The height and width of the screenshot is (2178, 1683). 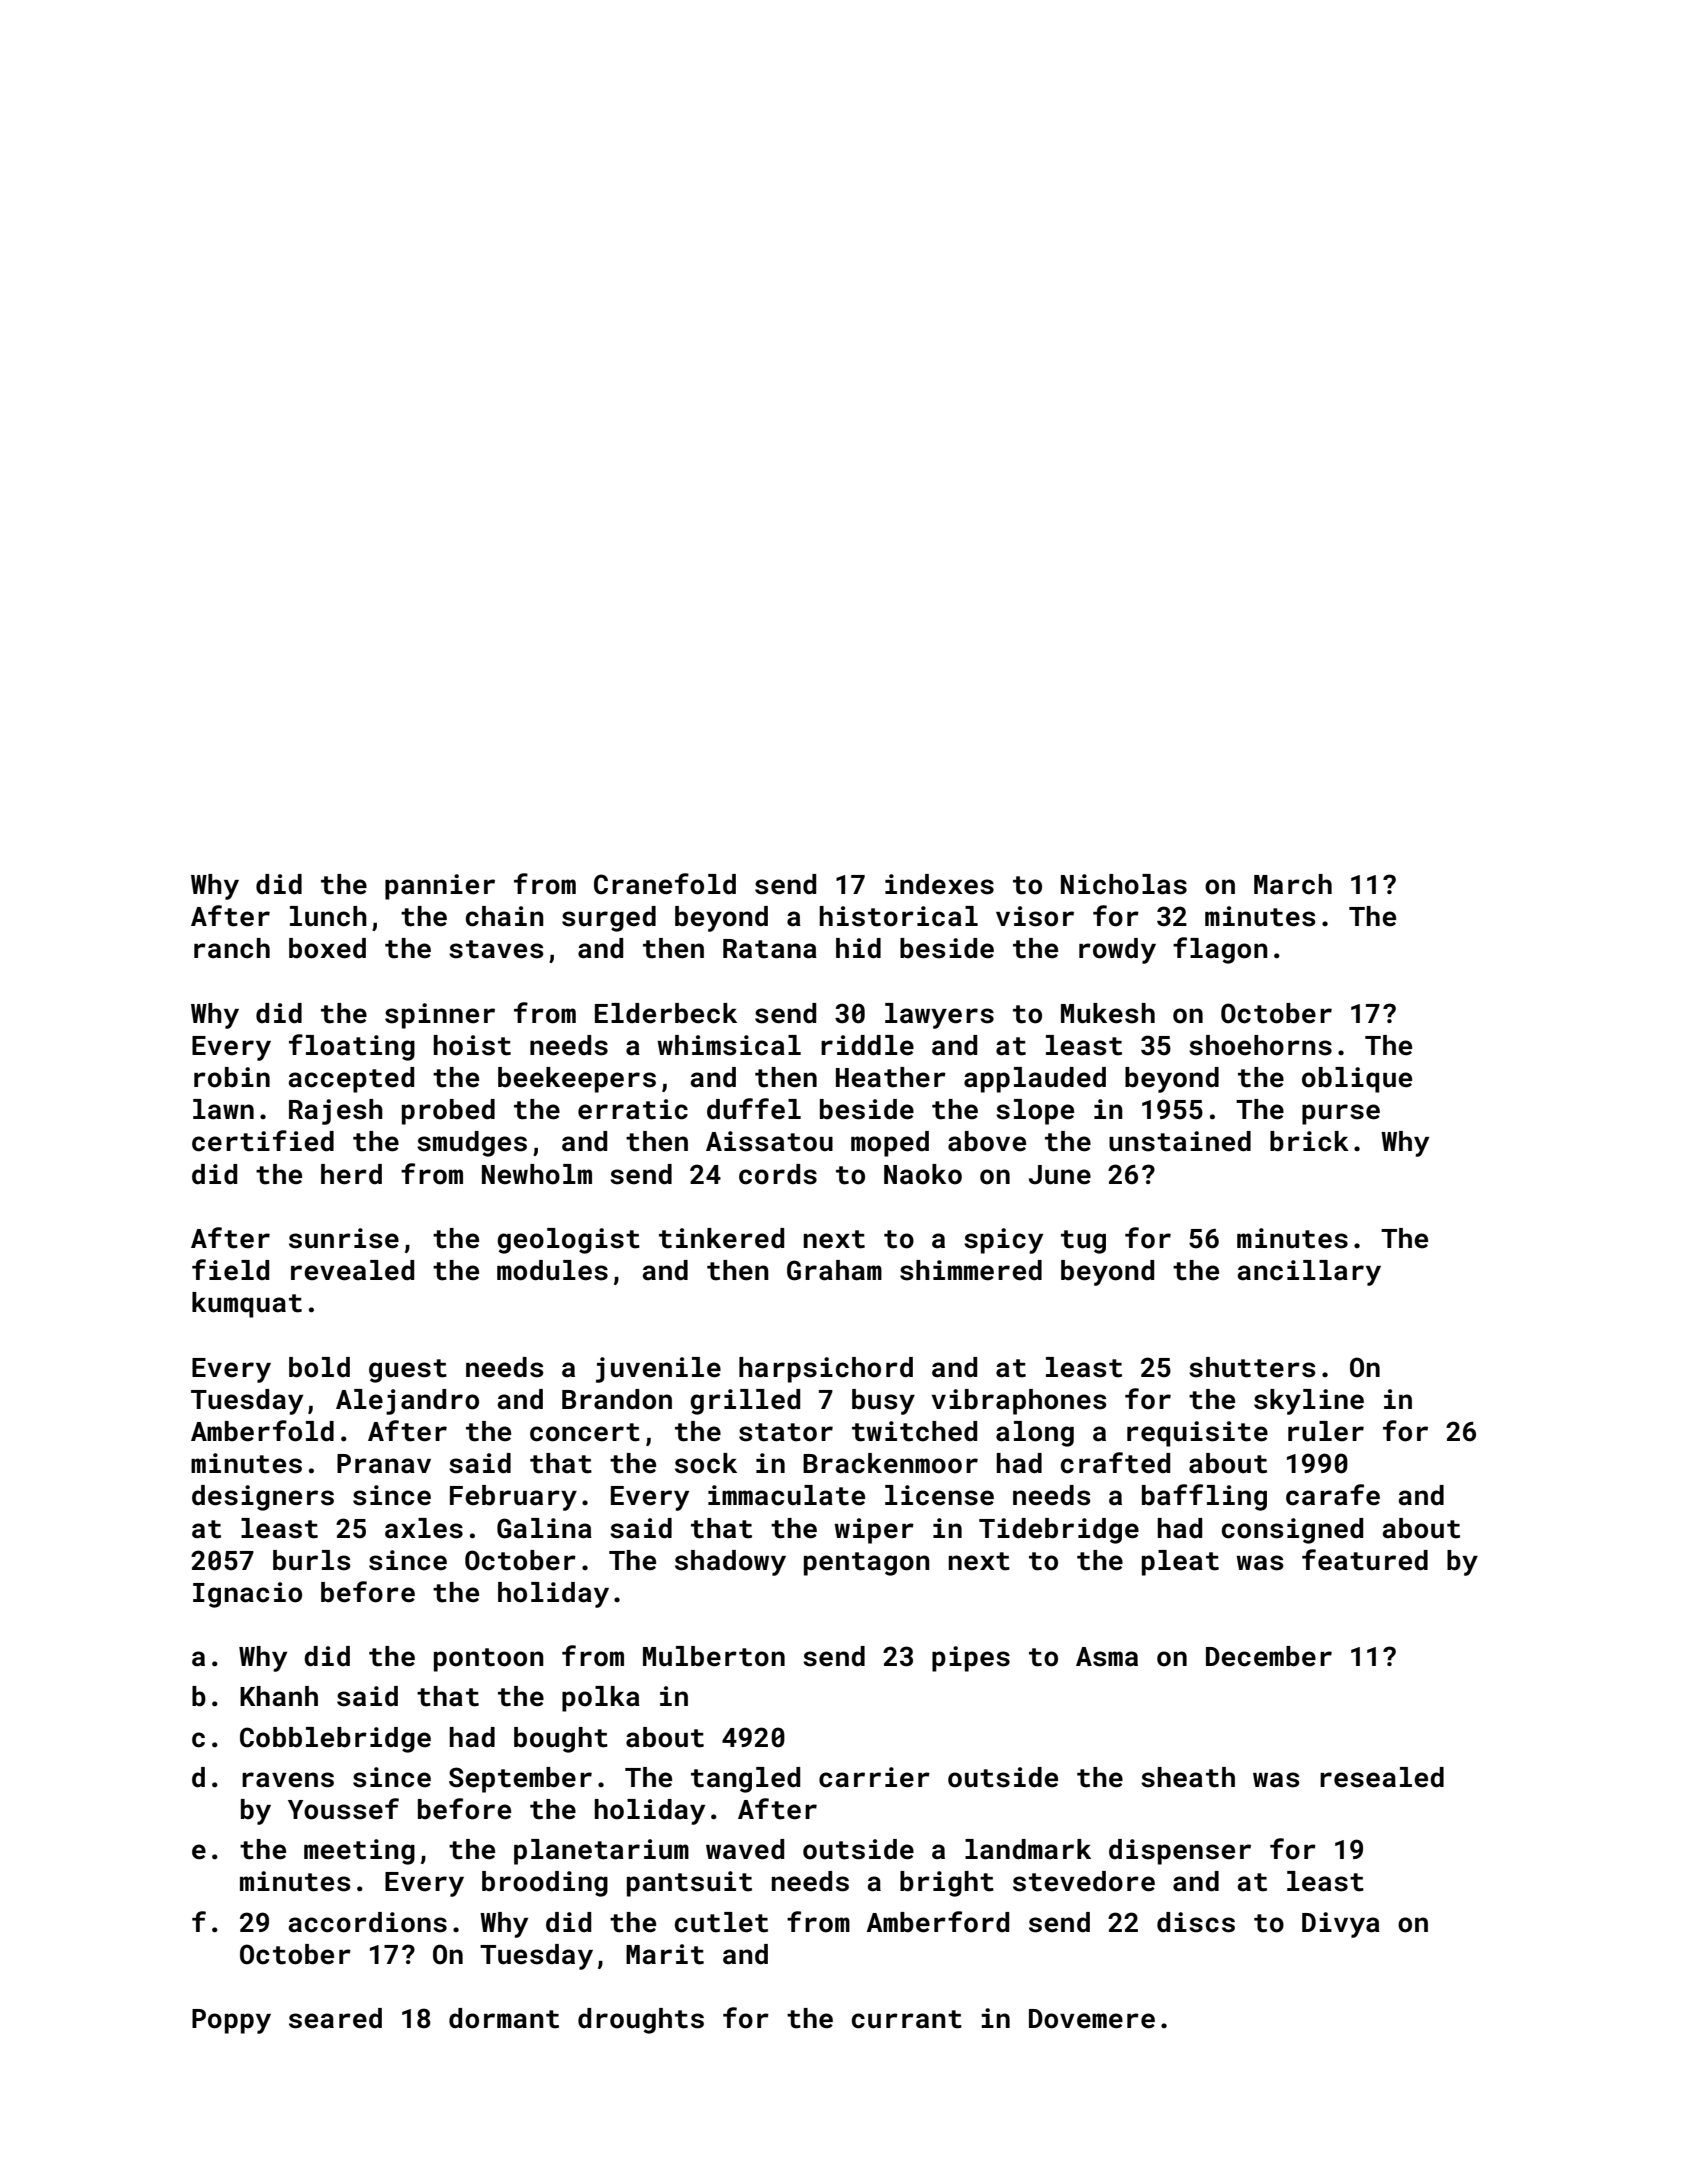 What do you see at coordinates (279, 1696) in the screenshot?
I see `Khanh` at bounding box center [279, 1696].
